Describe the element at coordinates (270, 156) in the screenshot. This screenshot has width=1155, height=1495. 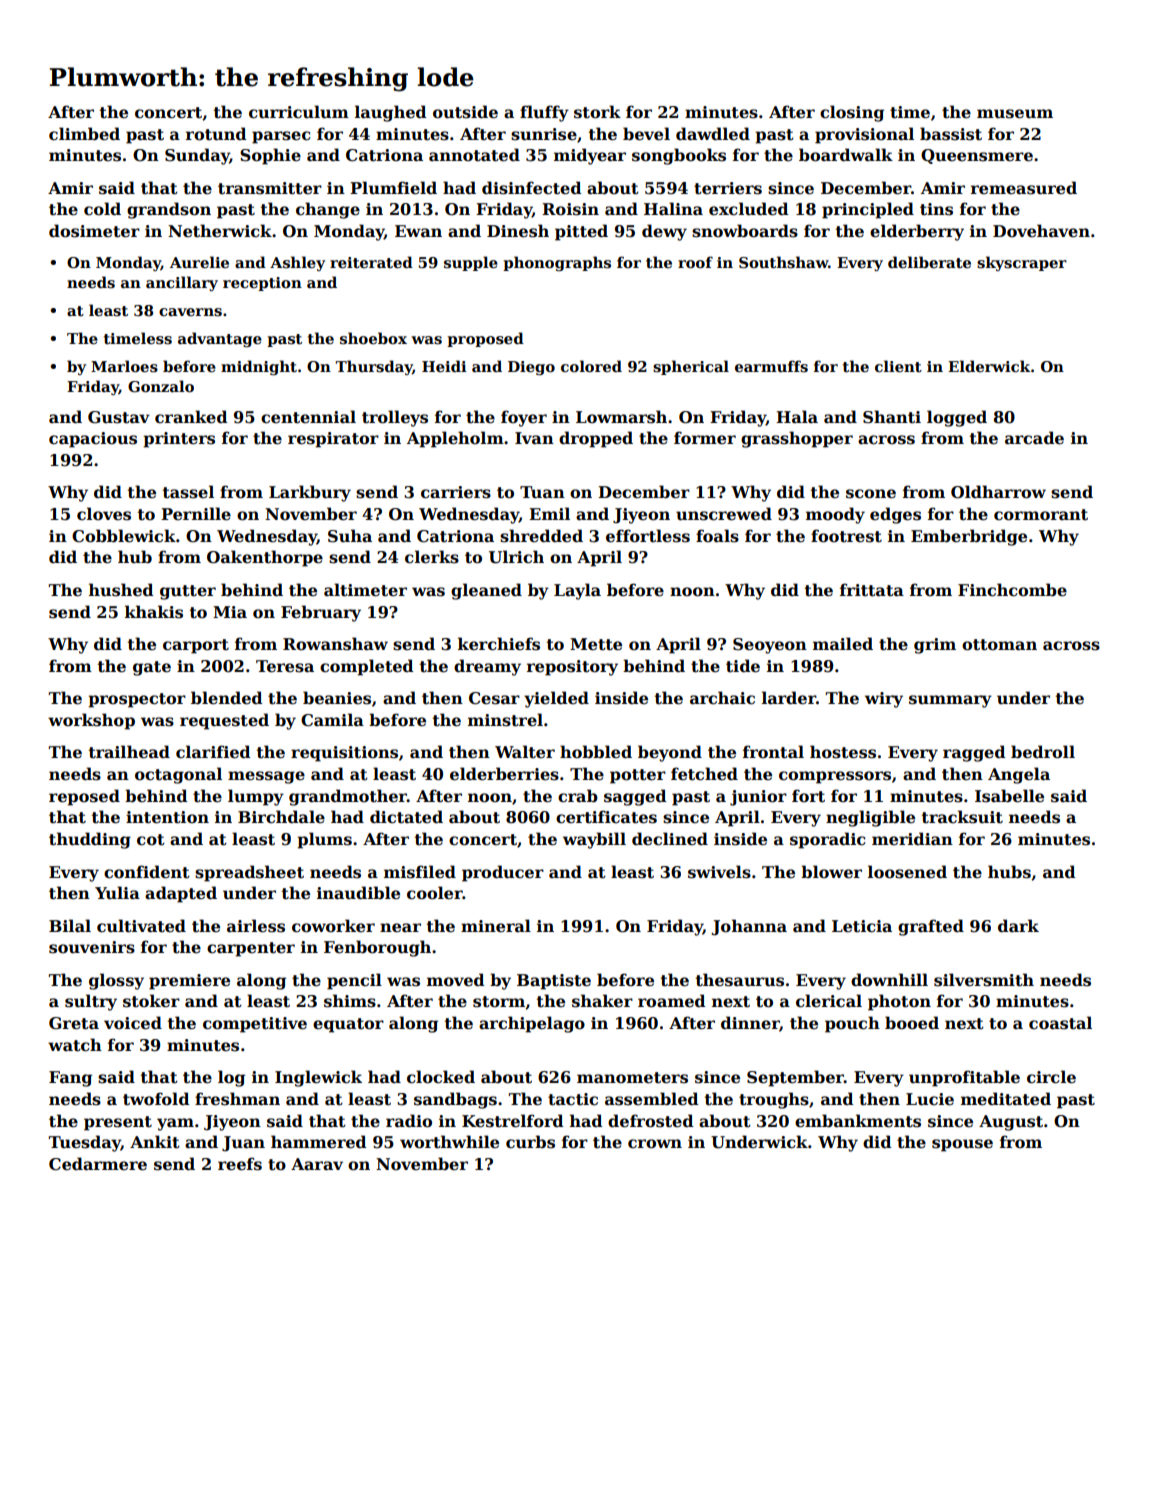
I see `Sophie` at that location.
